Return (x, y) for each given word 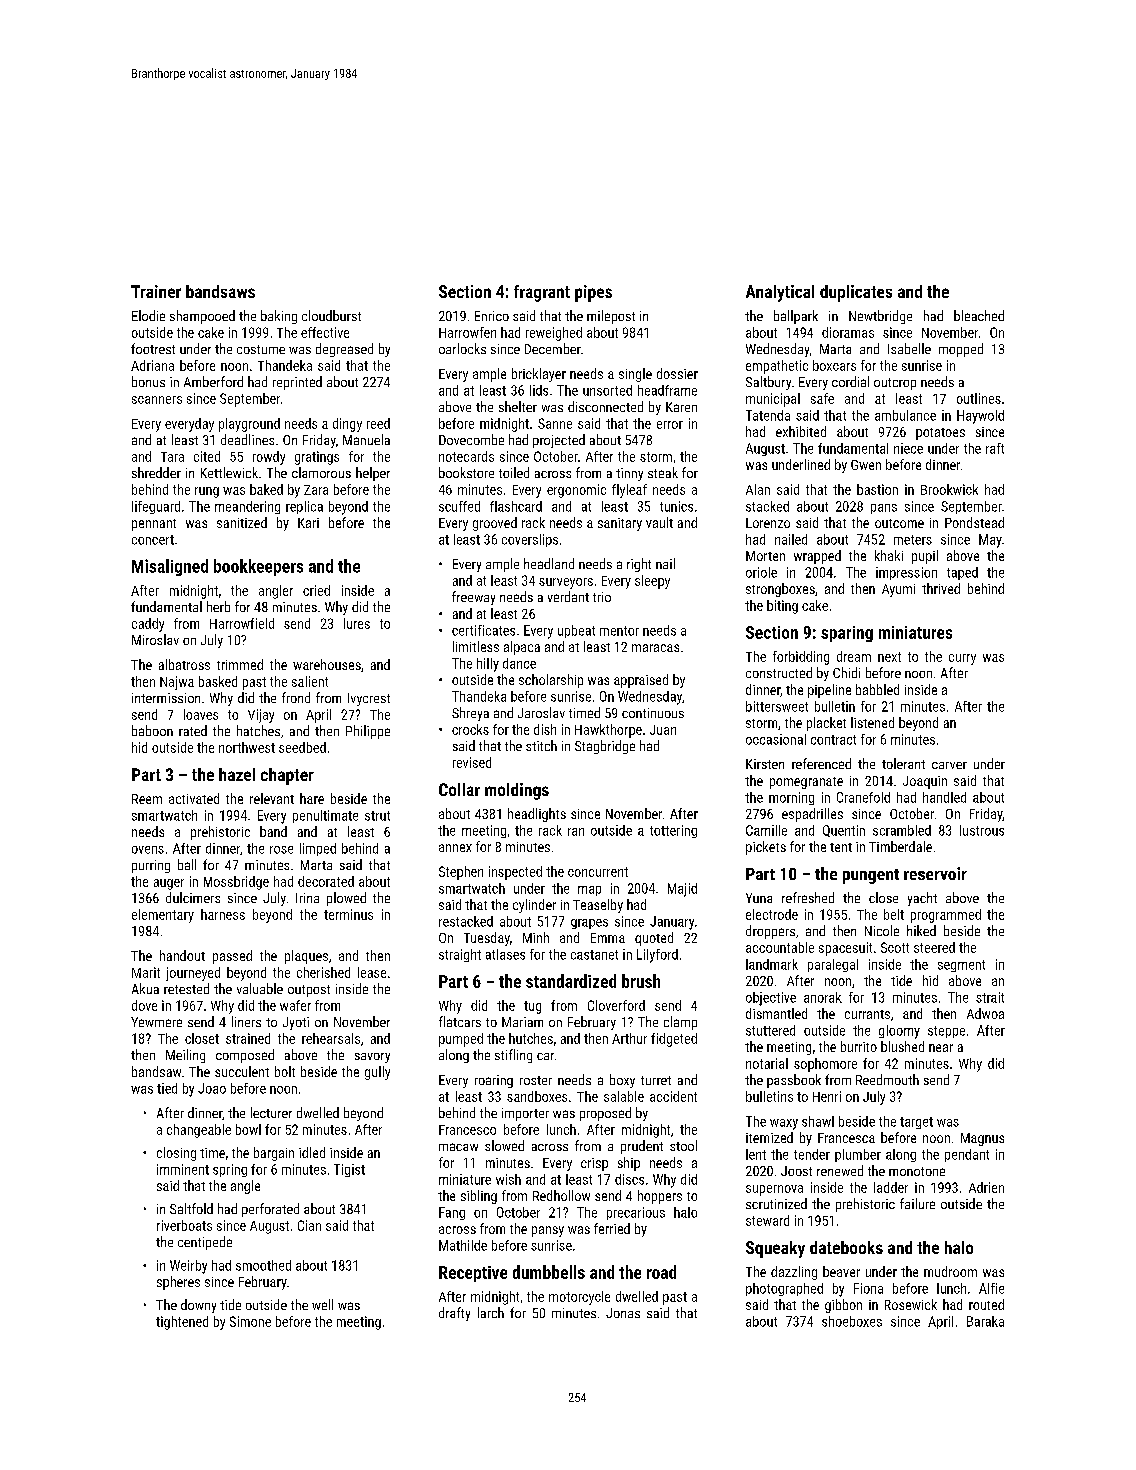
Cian (309, 1225)
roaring (494, 1081)
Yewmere (156, 1022)
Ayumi (898, 590)
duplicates (856, 293)
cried (316, 590)
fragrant (542, 293)
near (941, 1048)
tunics (676, 506)
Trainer (156, 291)
